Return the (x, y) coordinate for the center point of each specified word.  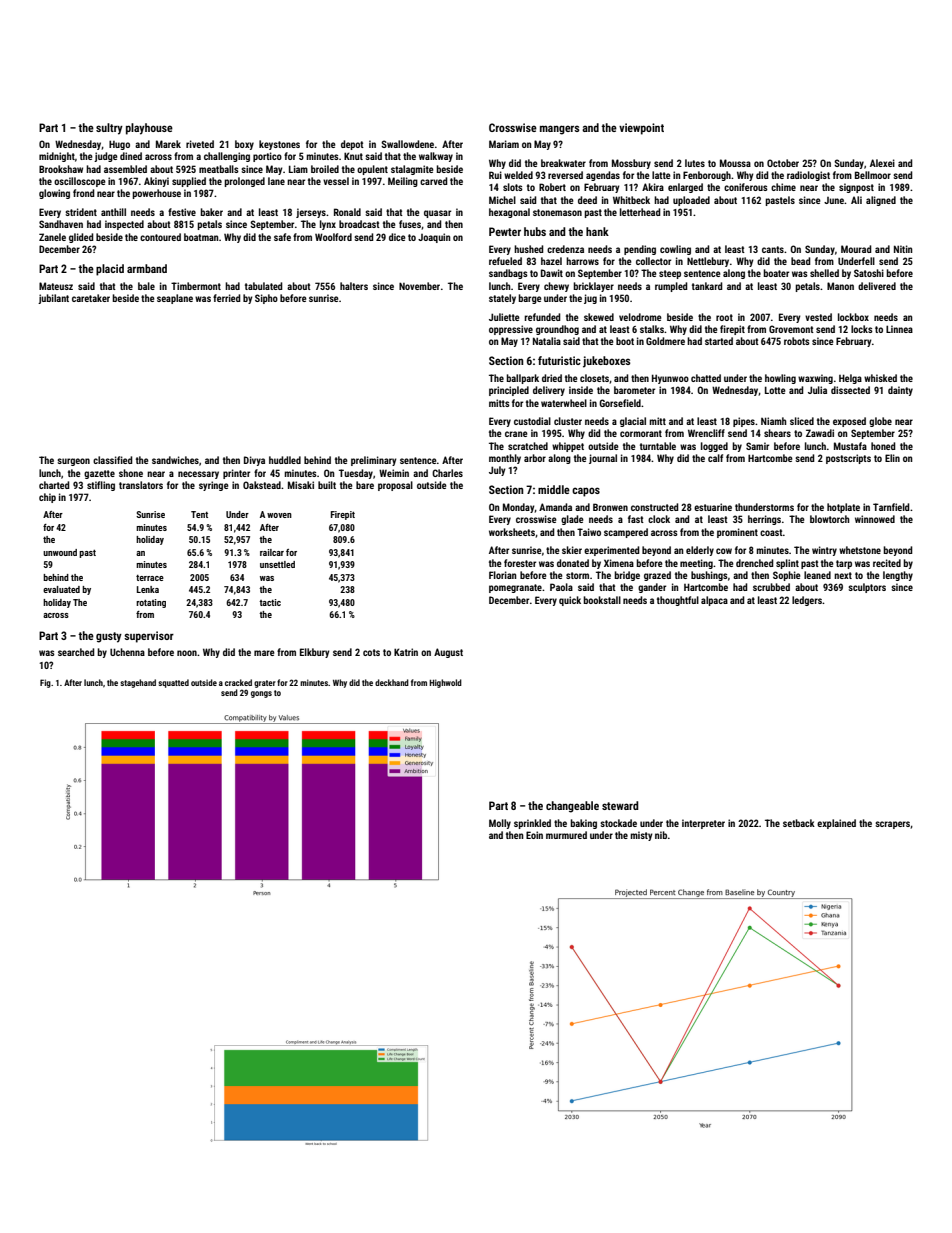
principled (509, 391)
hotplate (843, 508)
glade (572, 520)
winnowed (875, 519)
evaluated (61, 589)
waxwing (815, 379)
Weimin (394, 473)
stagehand (138, 683)
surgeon (73, 462)
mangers (560, 130)
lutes (695, 163)
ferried (227, 298)
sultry (109, 129)
